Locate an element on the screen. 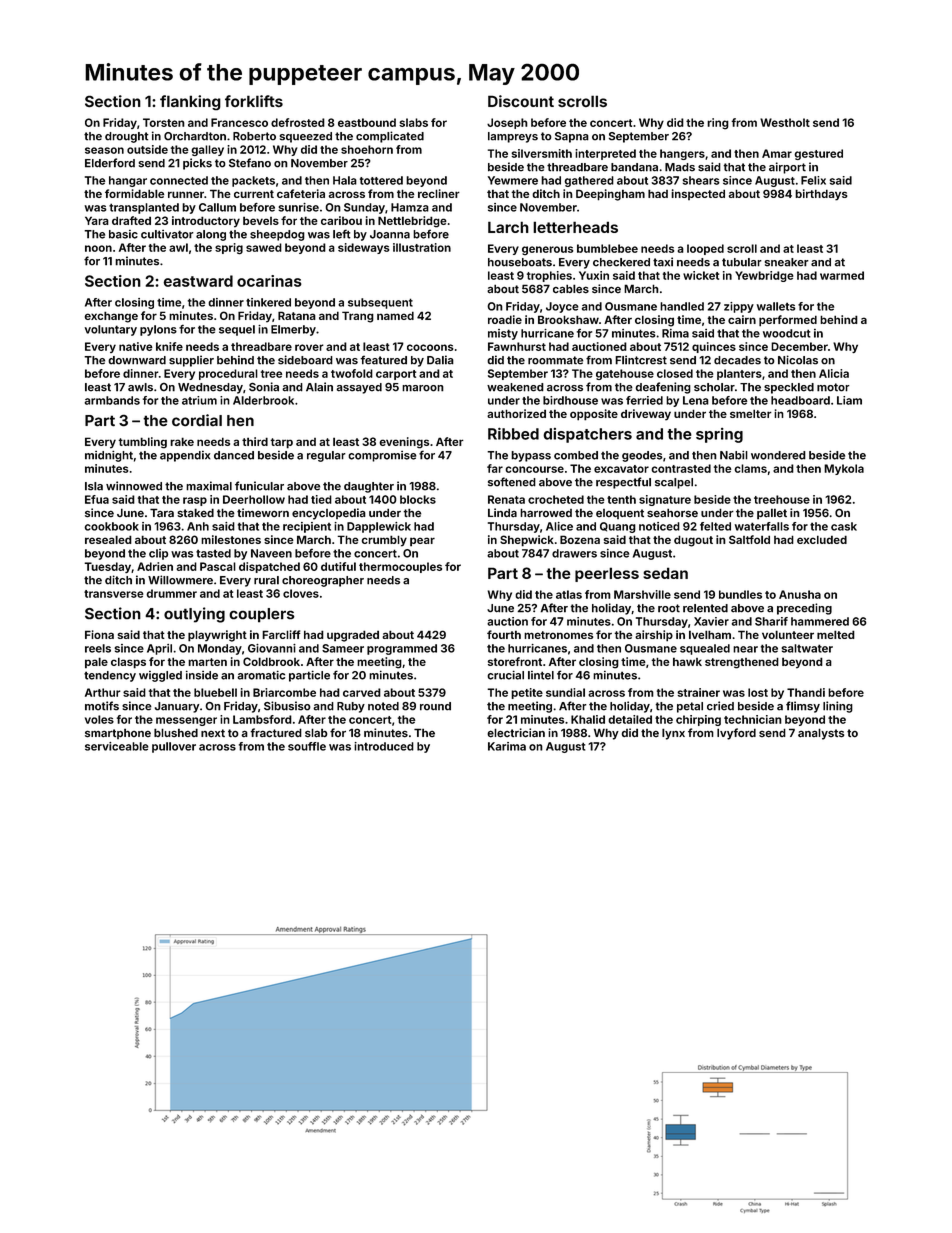 This screenshot has height=1233, width=952. procedural is located at coordinates (228, 374).
